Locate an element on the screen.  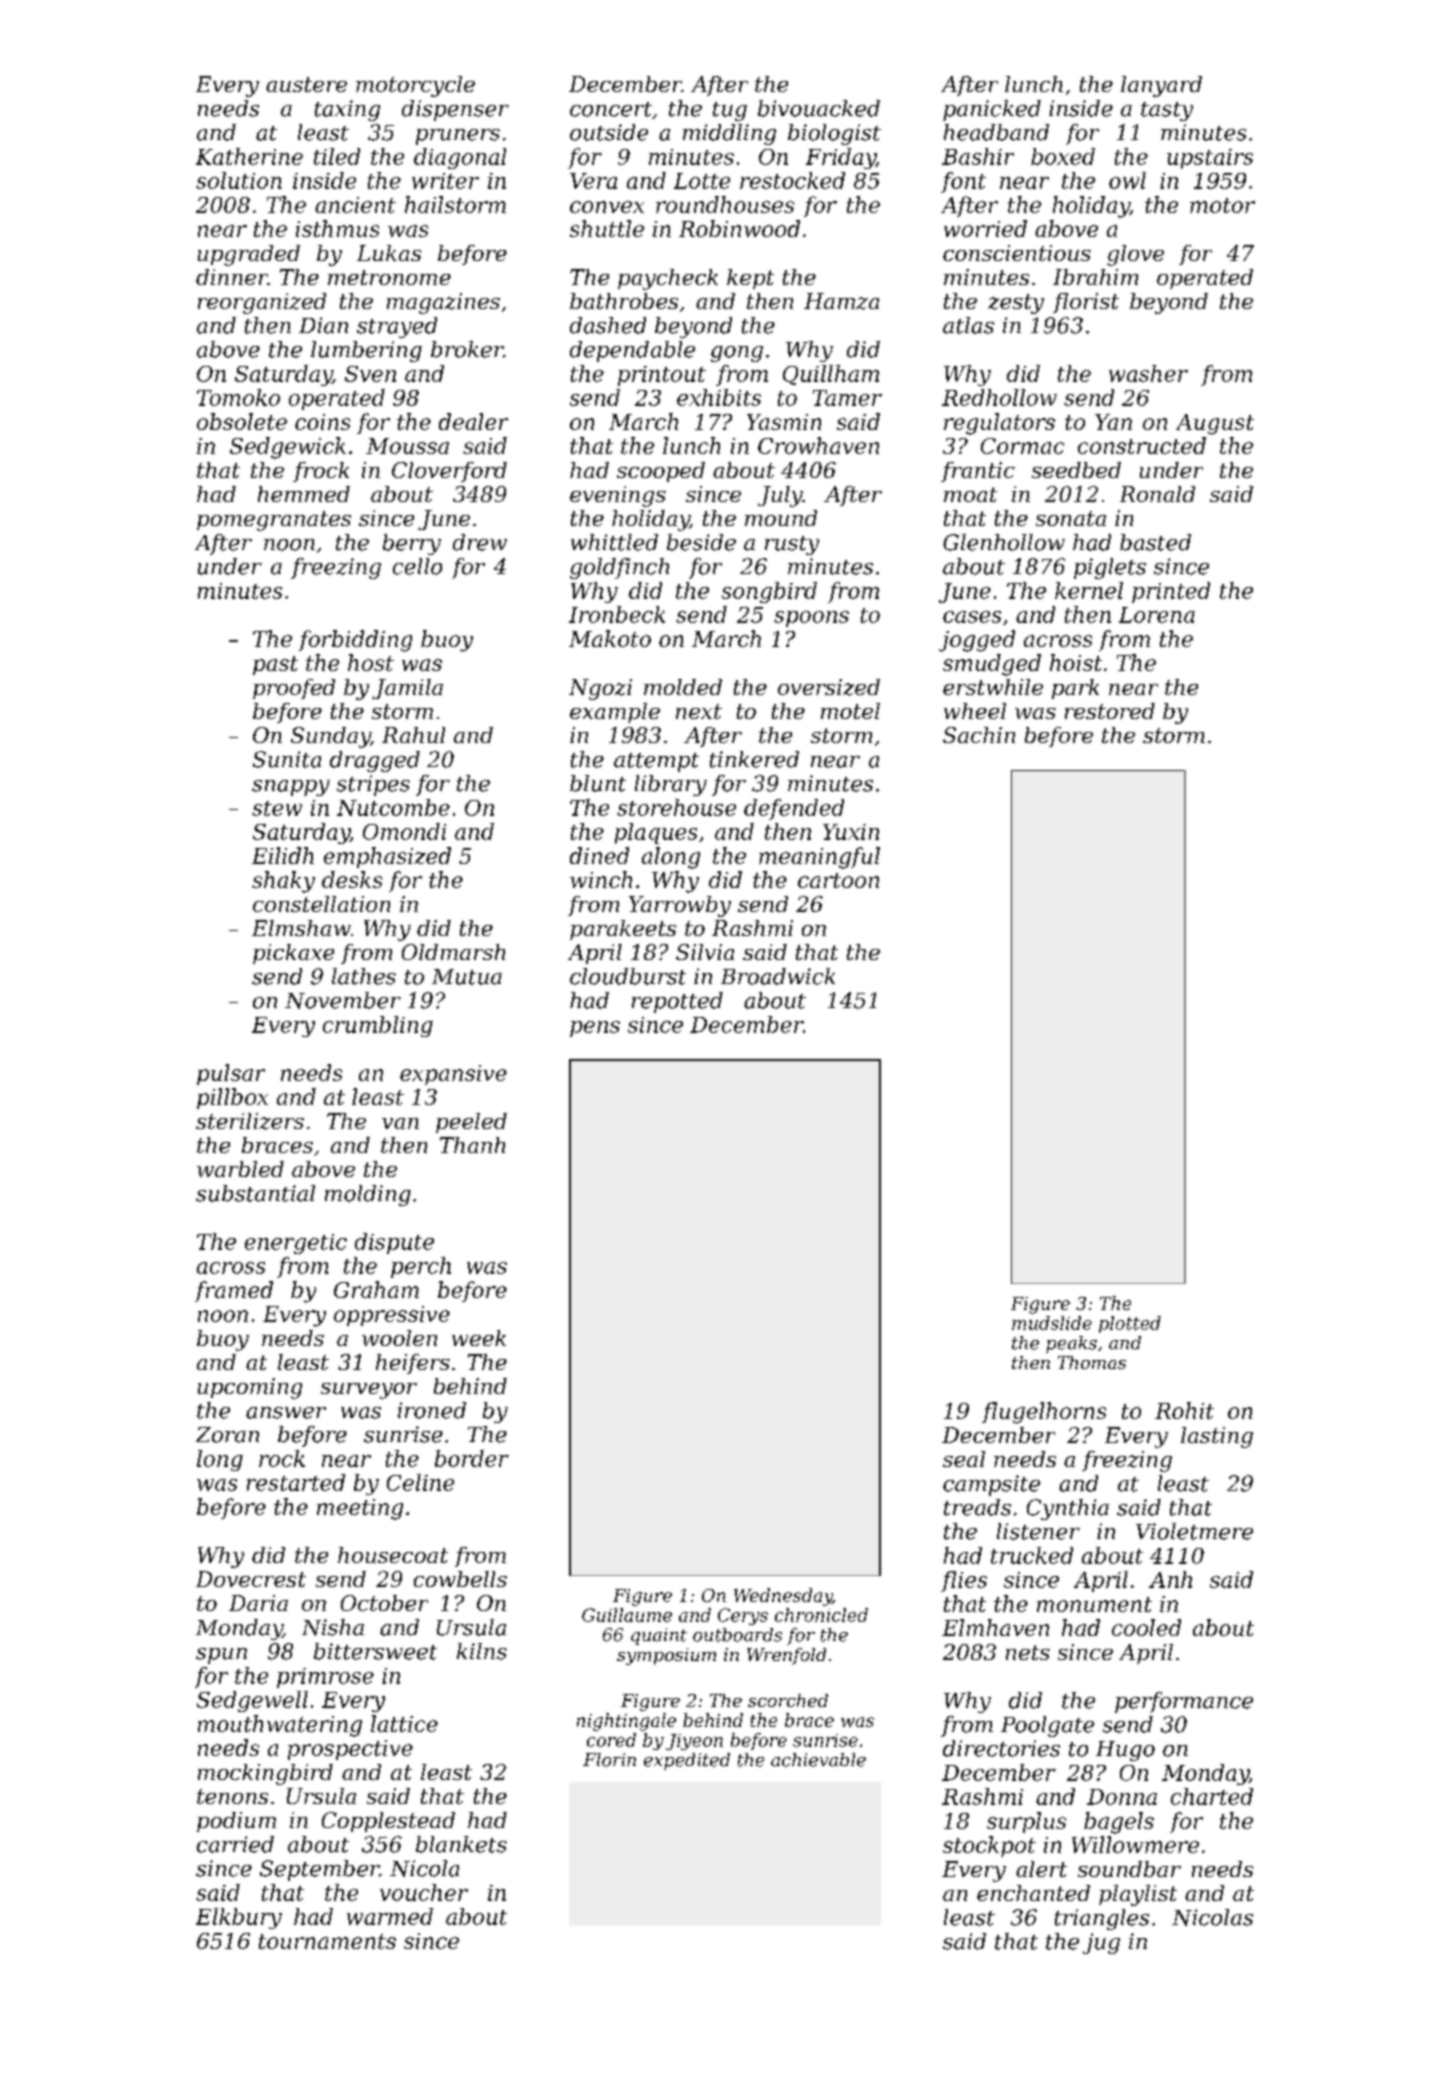
dined is located at coordinates (599, 855).
